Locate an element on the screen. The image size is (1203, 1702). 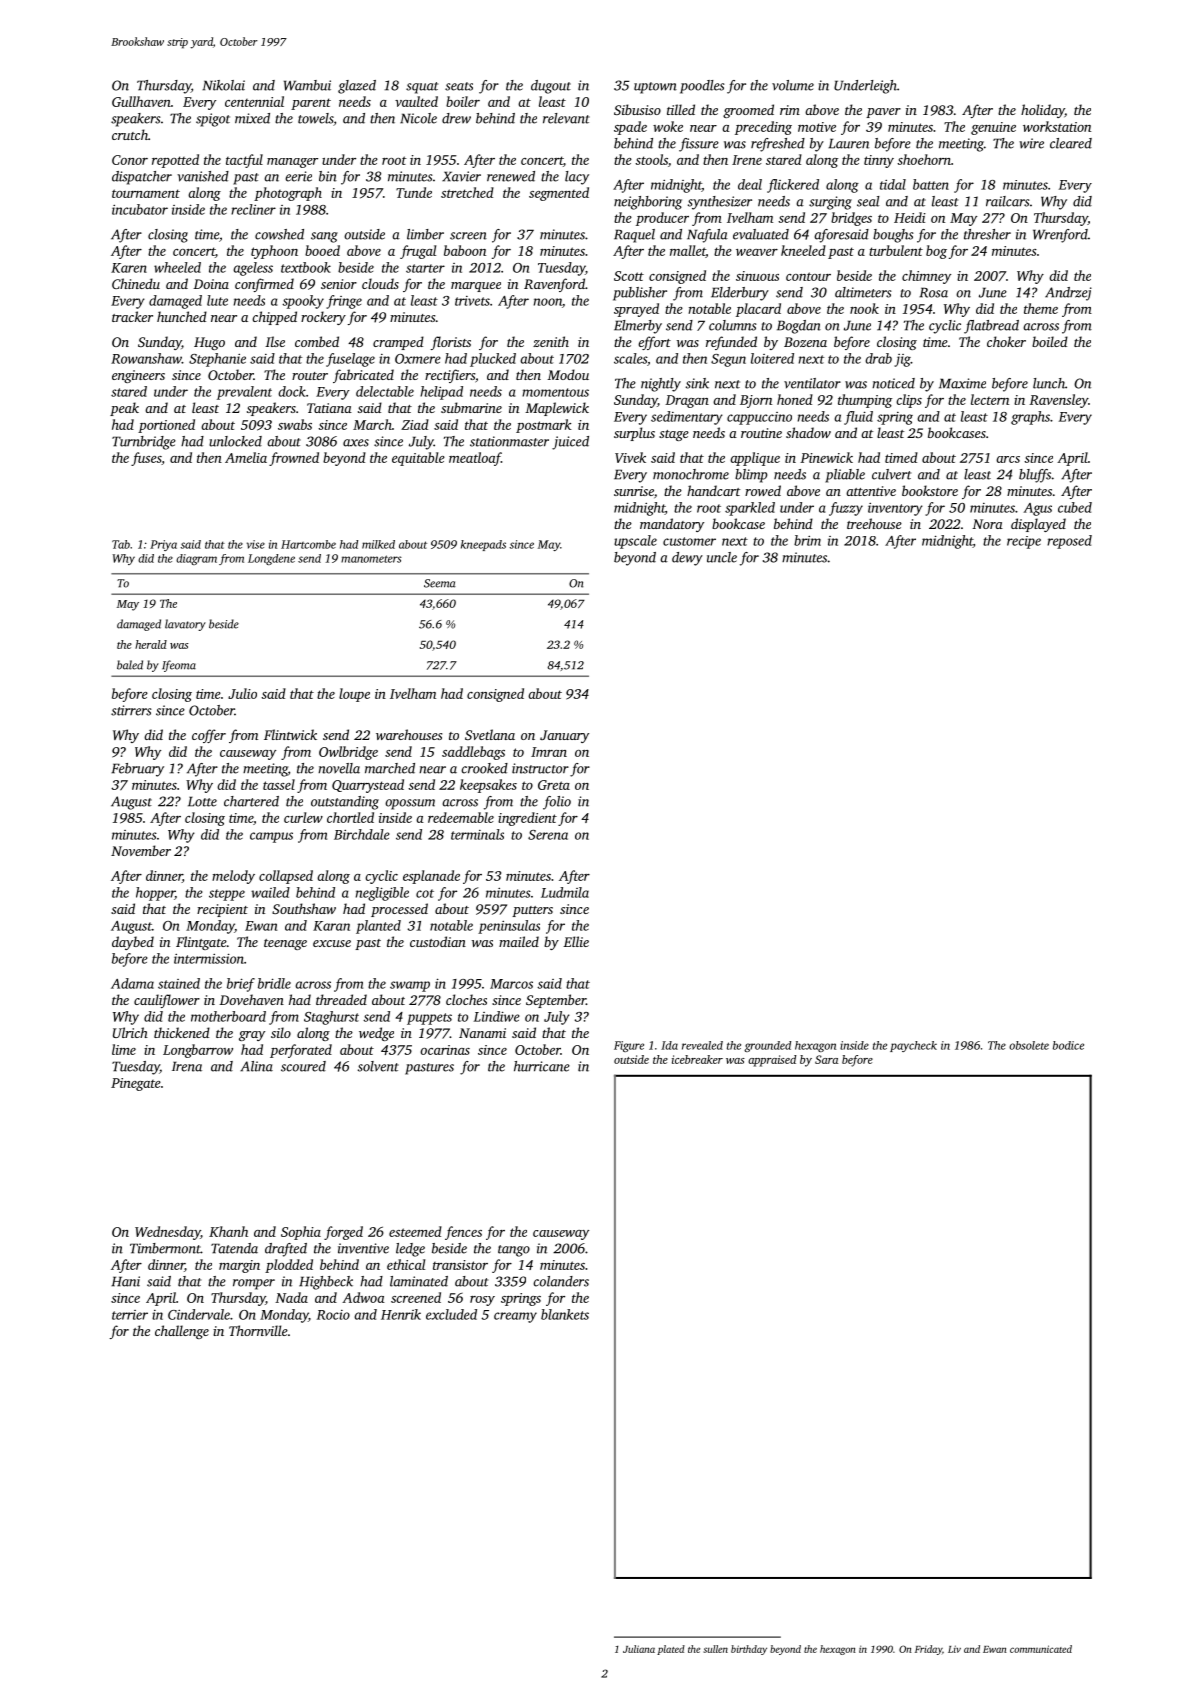
engineers is located at coordinates (138, 376).
